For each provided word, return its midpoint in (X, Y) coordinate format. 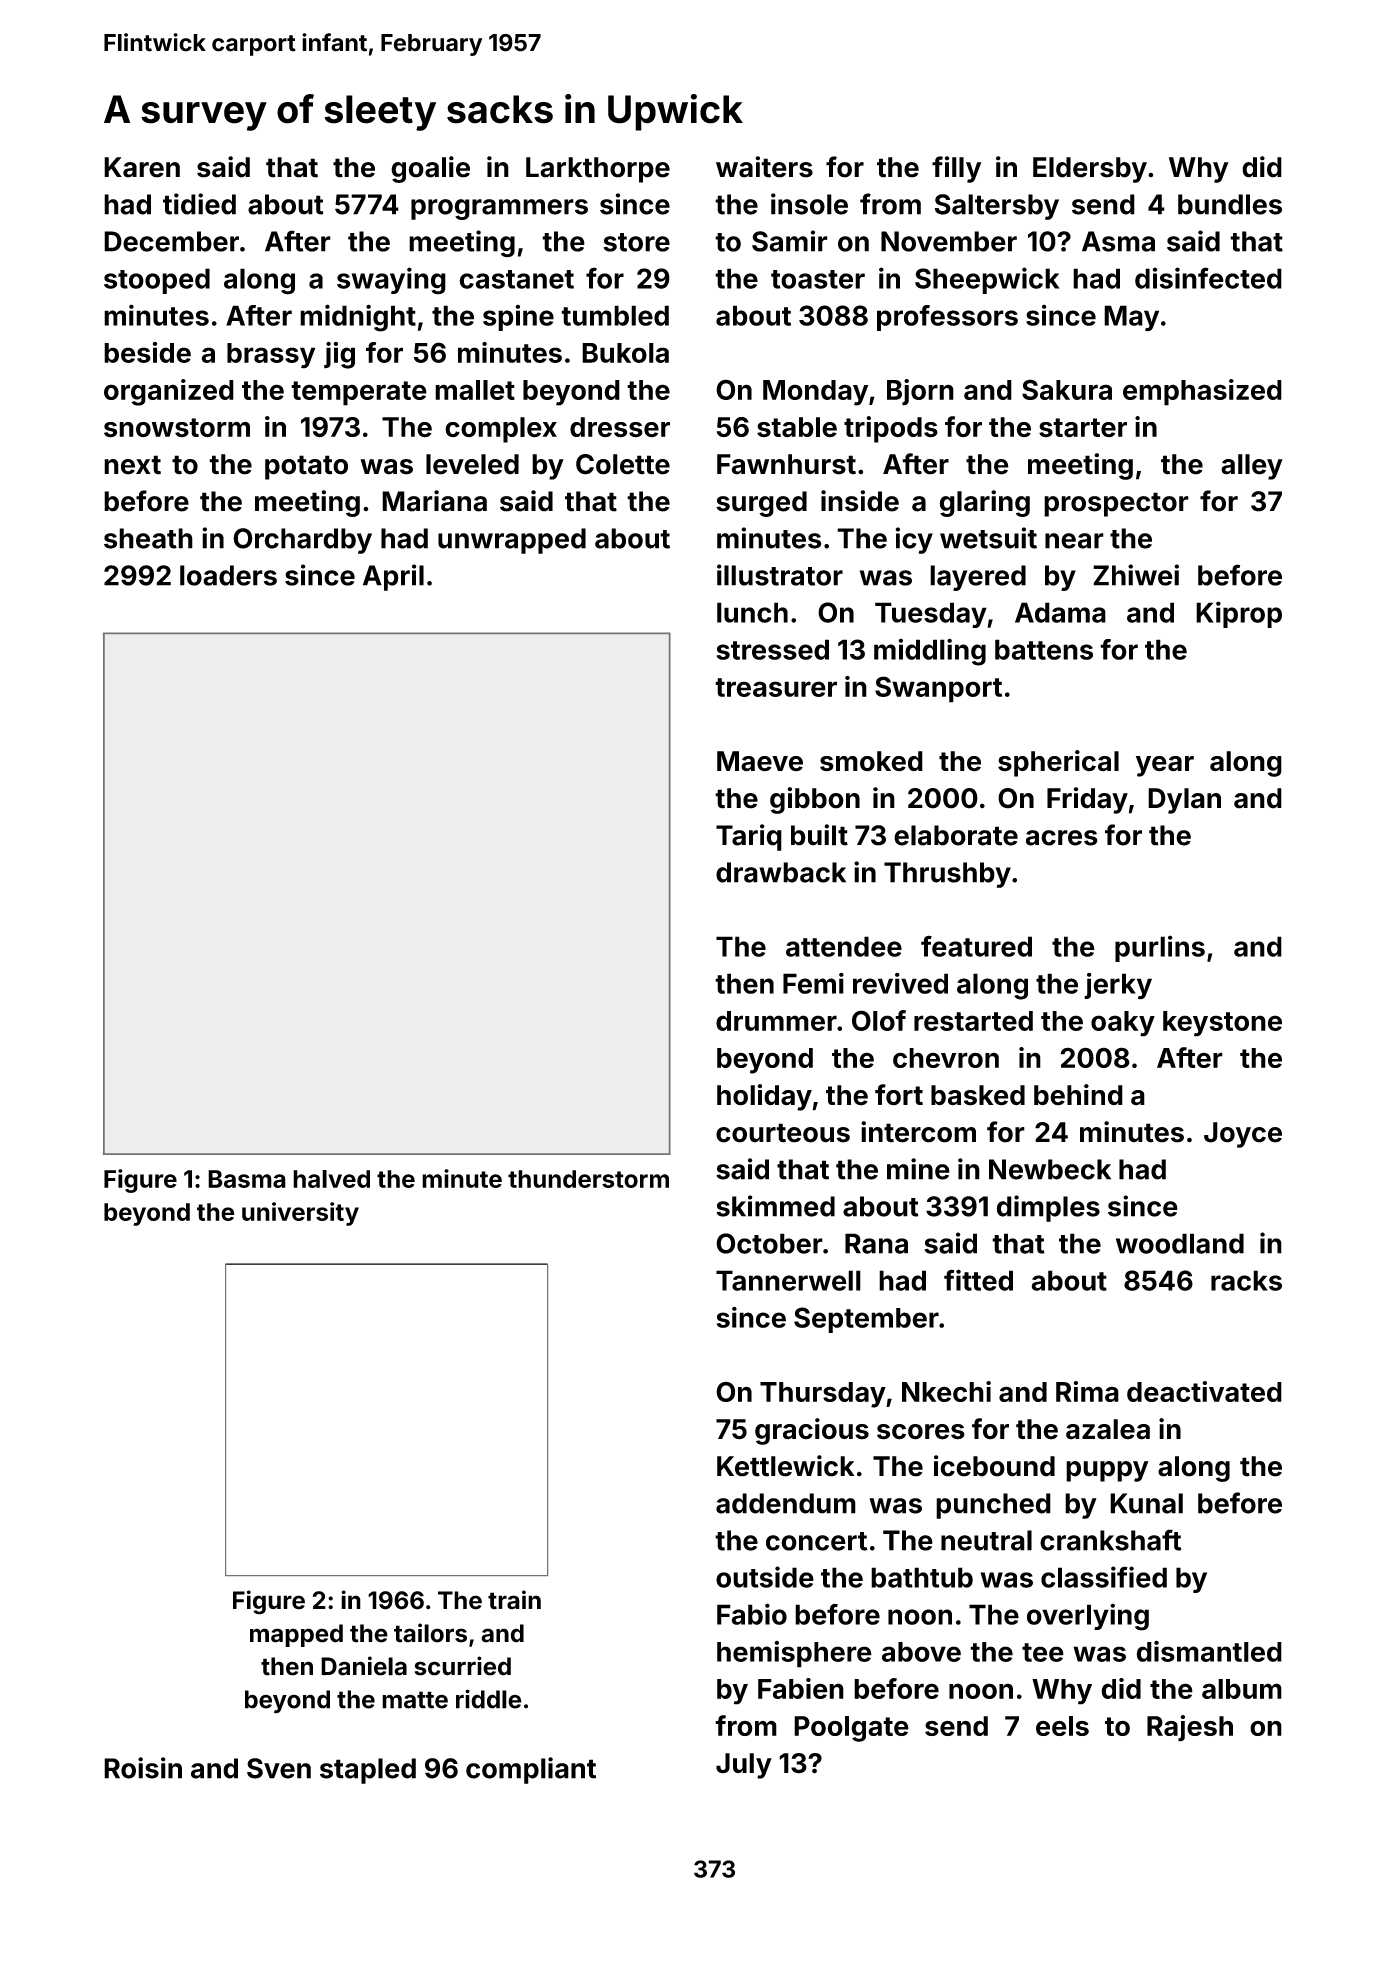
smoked (871, 761)
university (300, 1214)
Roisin (143, 1768)
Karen (142, 167)
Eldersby (1090, 170)
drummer (776, 1021)
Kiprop (1239, 614)
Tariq (749, 837)
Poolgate (851, 1729)
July (744, 1766)
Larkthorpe (598, 170)
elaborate (956, 835)
